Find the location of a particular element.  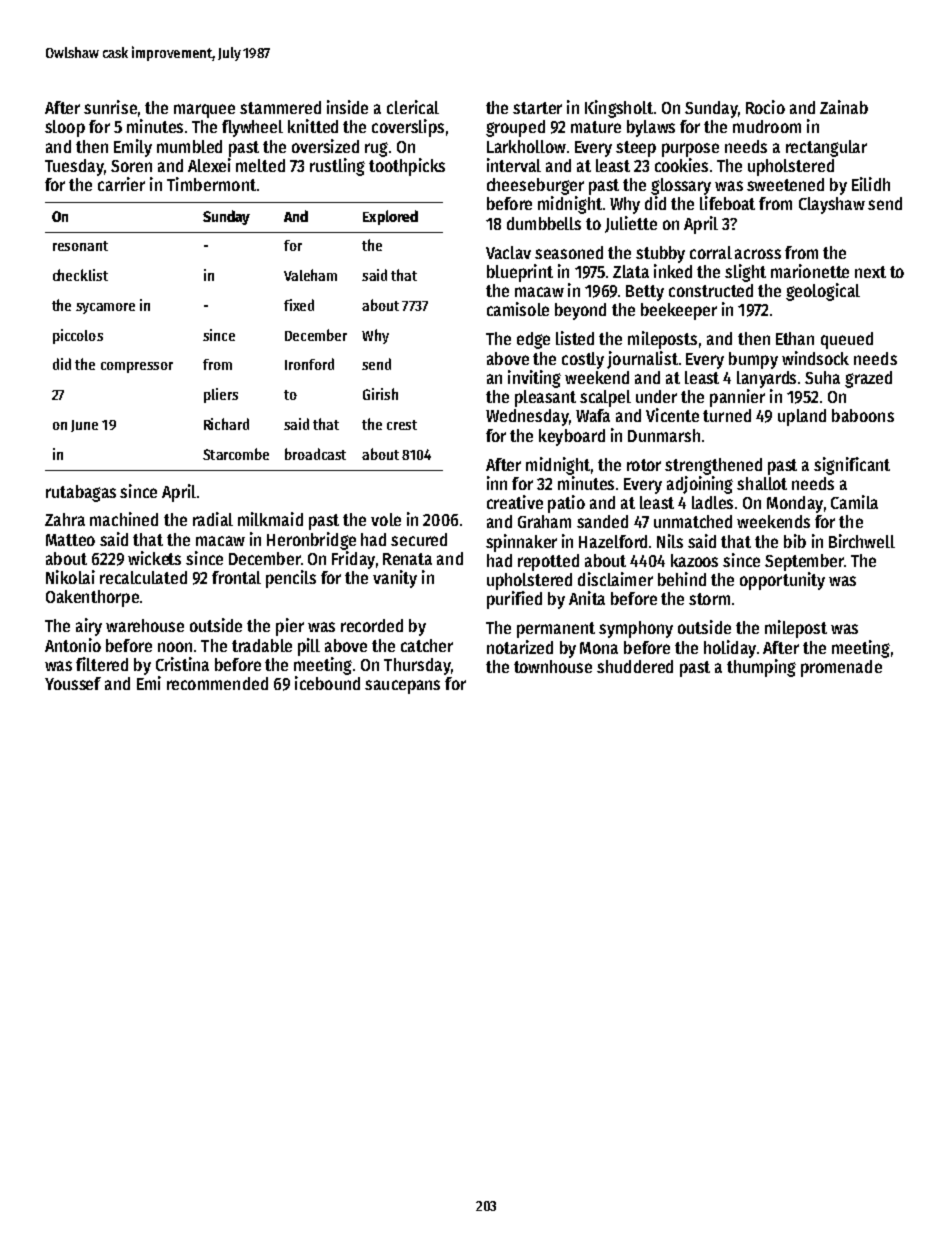

Explored is located at coordinates (390, 217).
